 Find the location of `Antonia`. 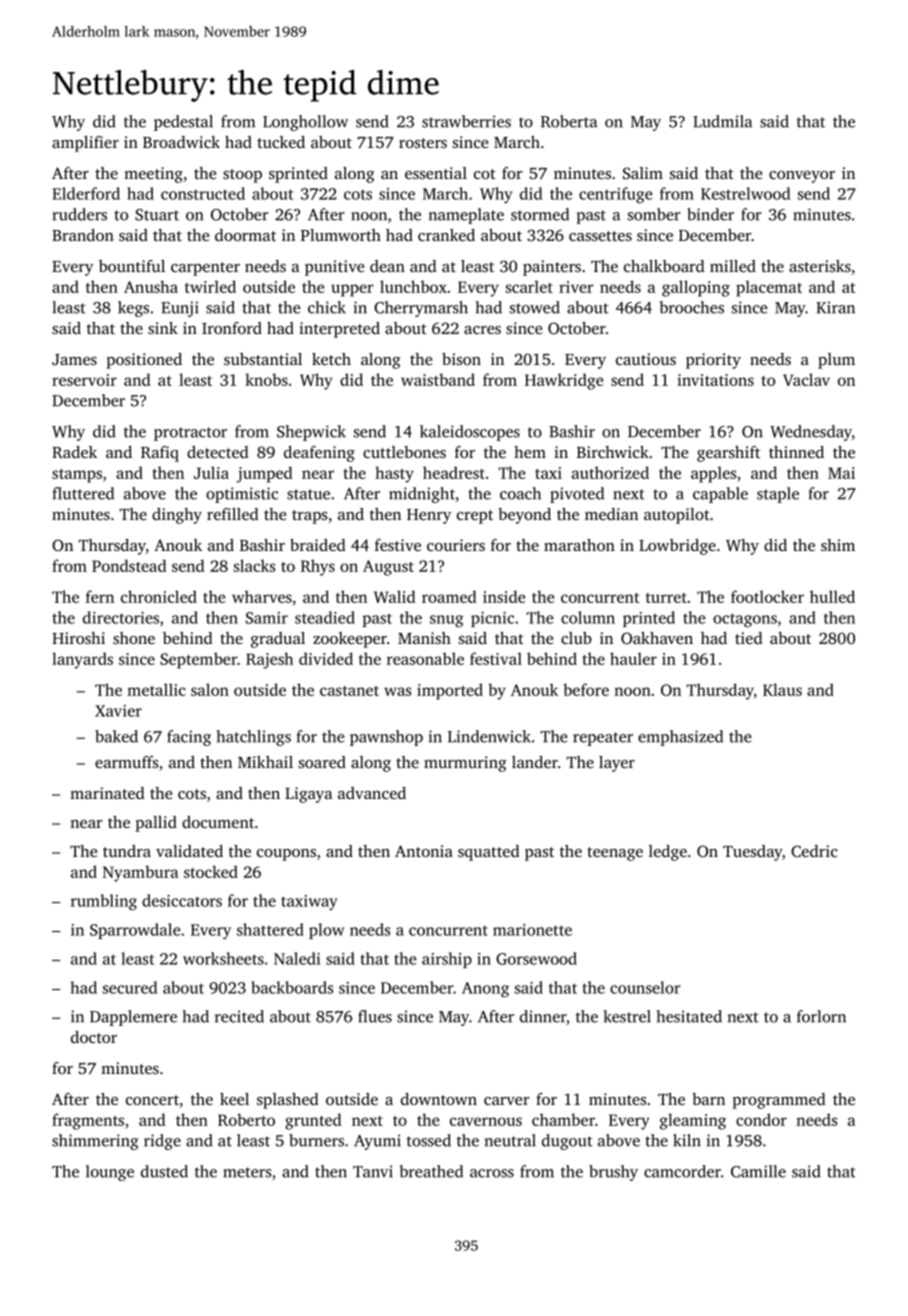

Antonia is located at coordinates (424, 851).
